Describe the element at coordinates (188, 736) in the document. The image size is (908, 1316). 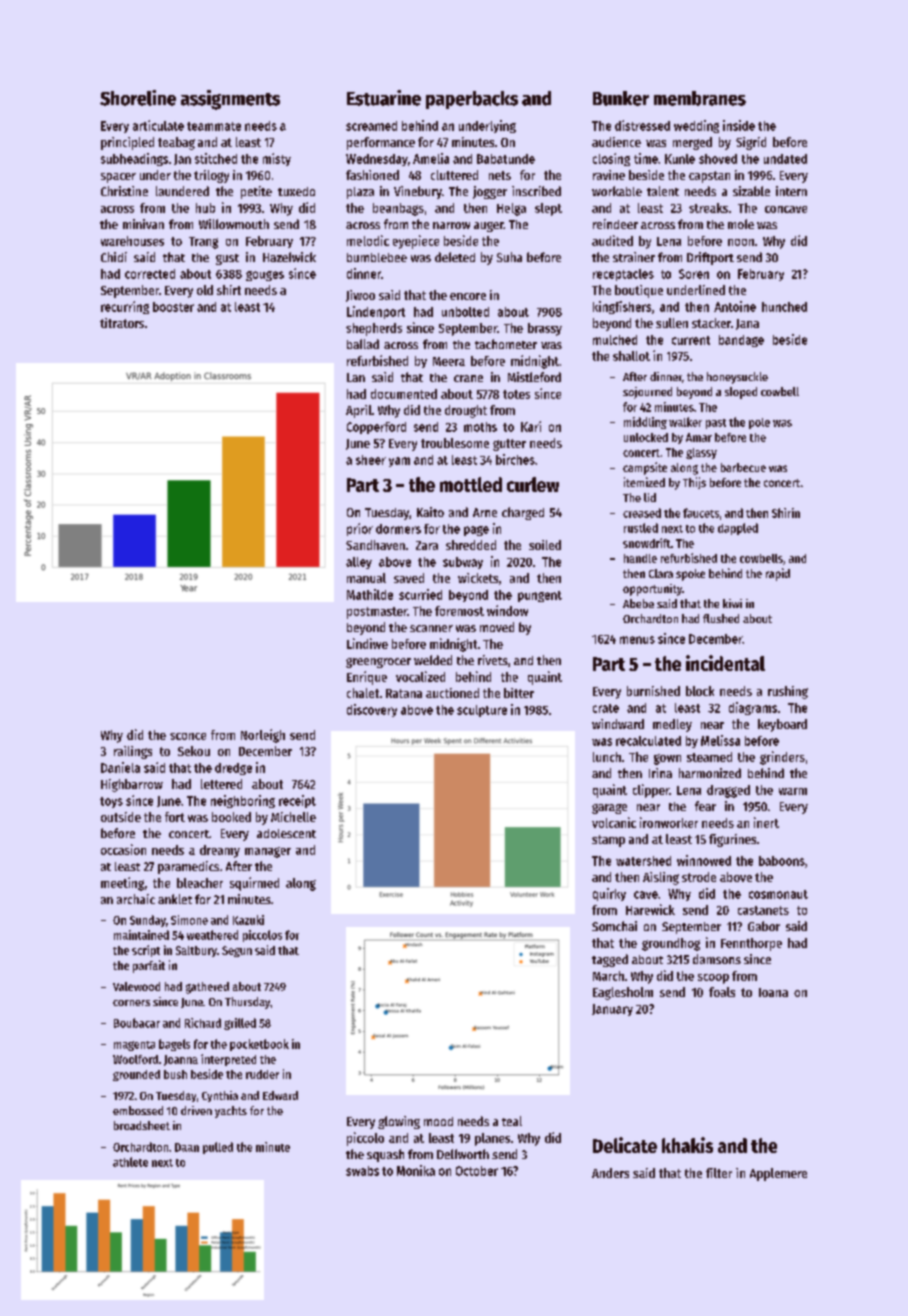
I see `sconce` at that location.
